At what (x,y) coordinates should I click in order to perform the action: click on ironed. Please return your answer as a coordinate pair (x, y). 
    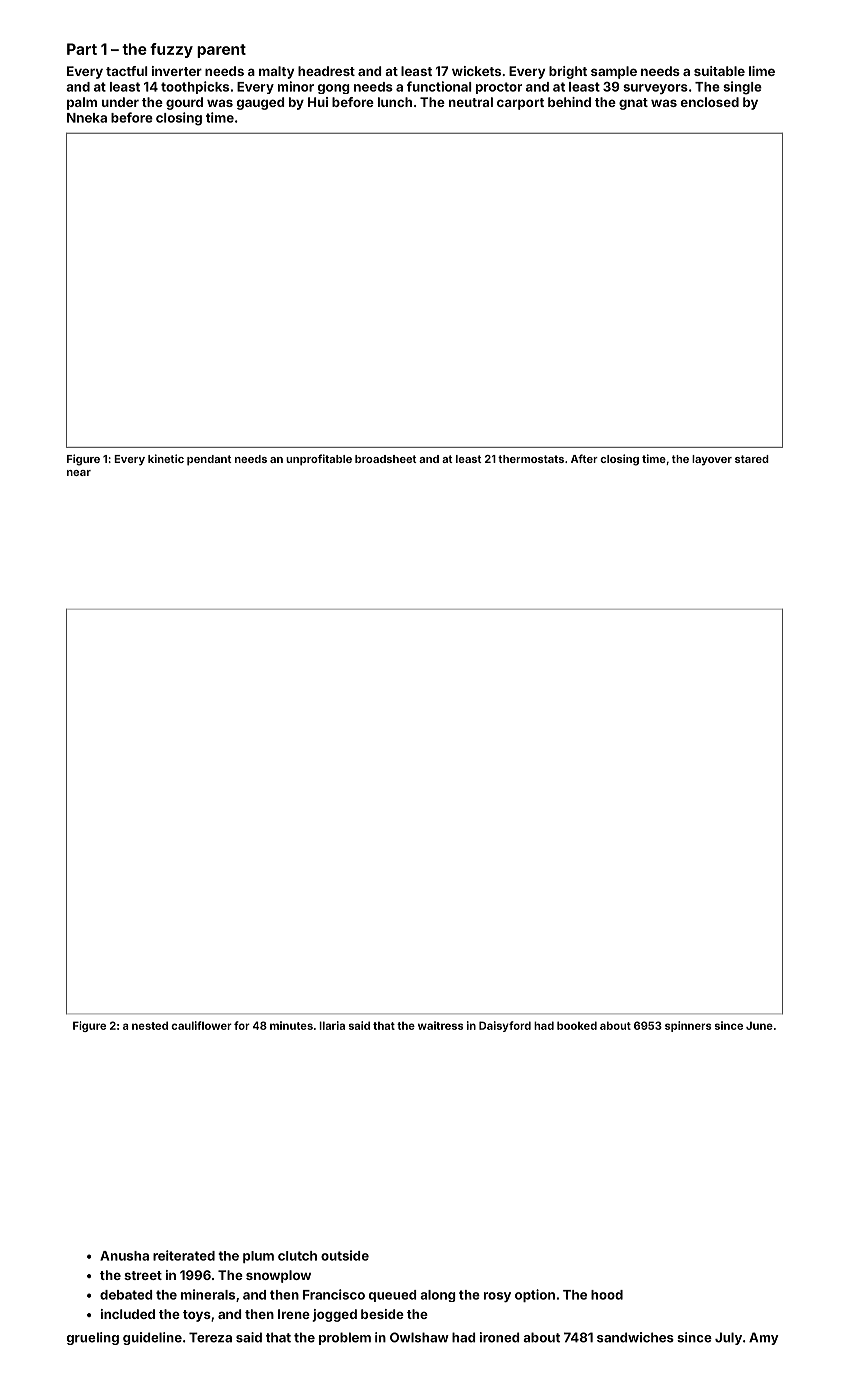
    Looking at the image, I should click on (499, 1337).
